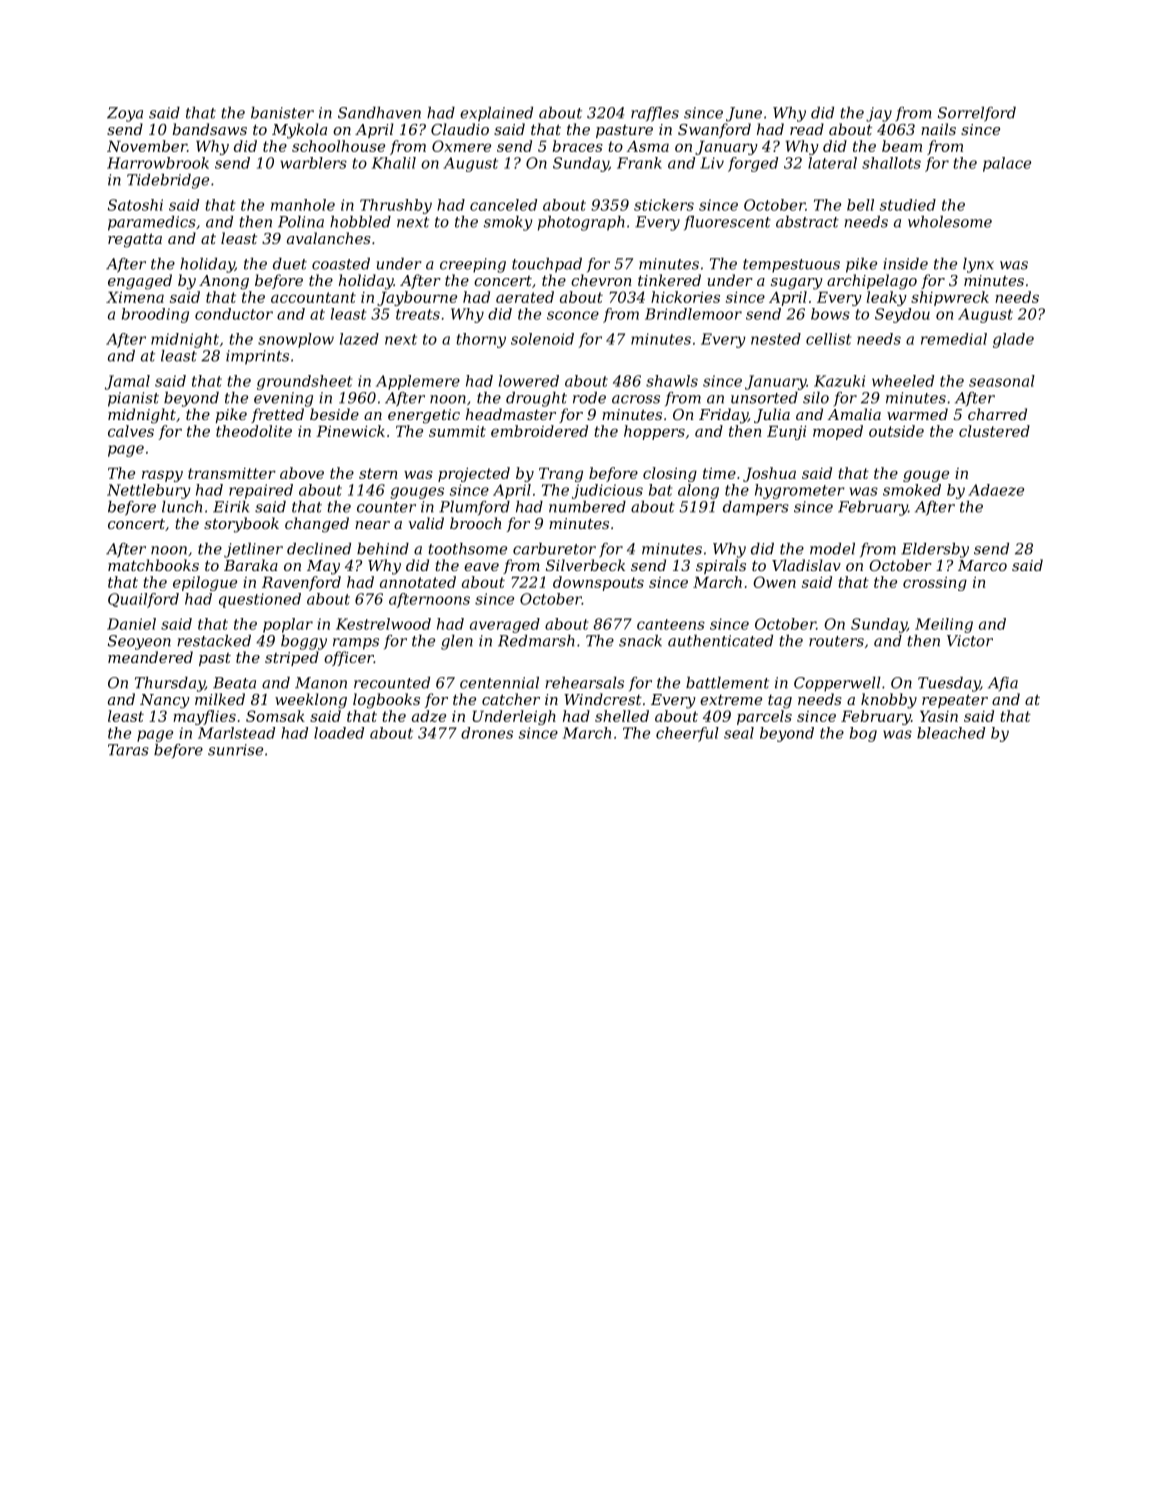 The width and height of the image is (1155, 1495). Describe the element at coordinates (687, 734) in the image. I see `cheerful` at that location.
